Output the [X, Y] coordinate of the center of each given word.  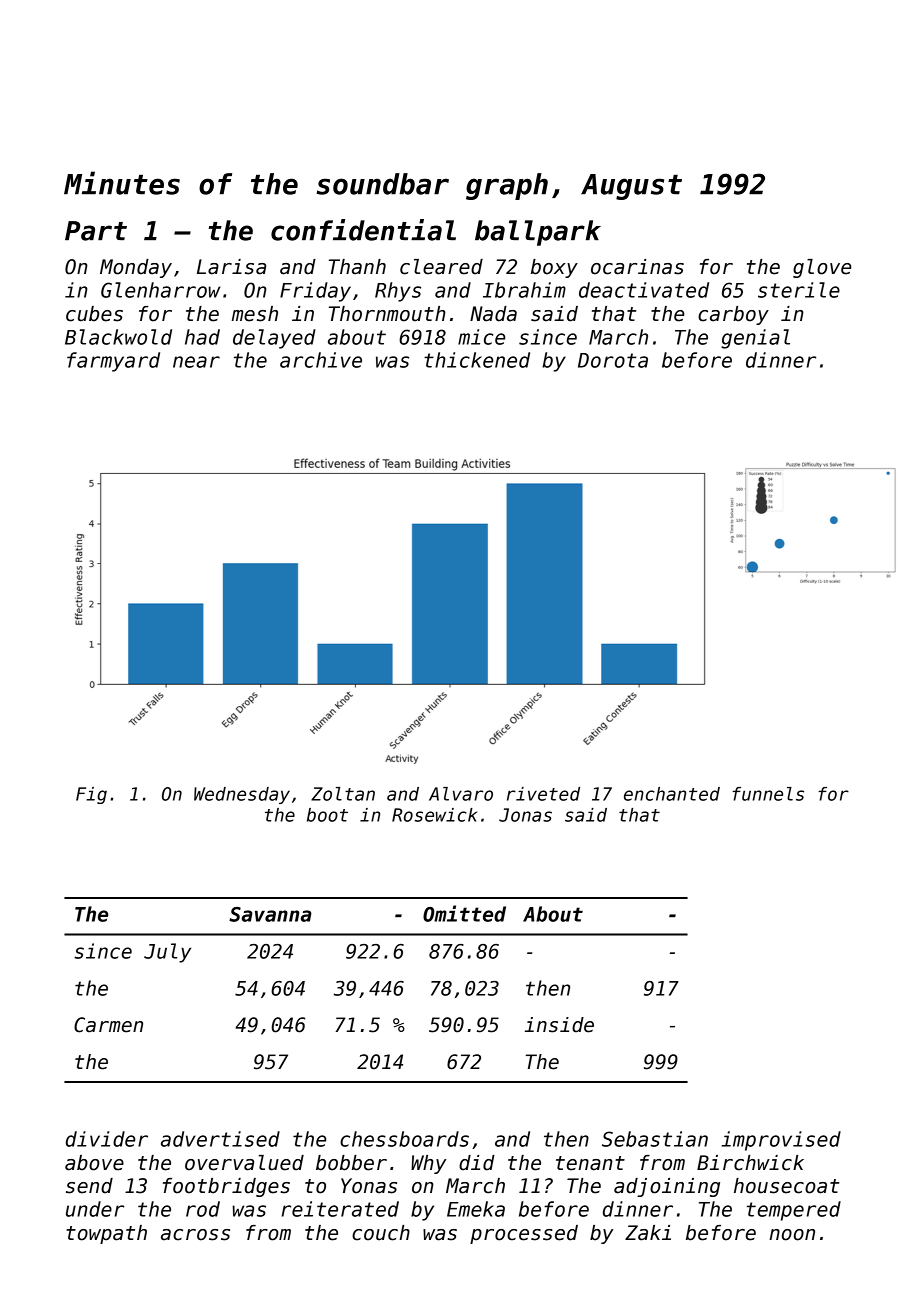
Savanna [270, 914]
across [195, 1235]
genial [755, 339]
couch [381, 1233]
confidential [363, 230]
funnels [768, 794]
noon [792, 1235]
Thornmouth [387, 314]
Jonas [525, 815]
